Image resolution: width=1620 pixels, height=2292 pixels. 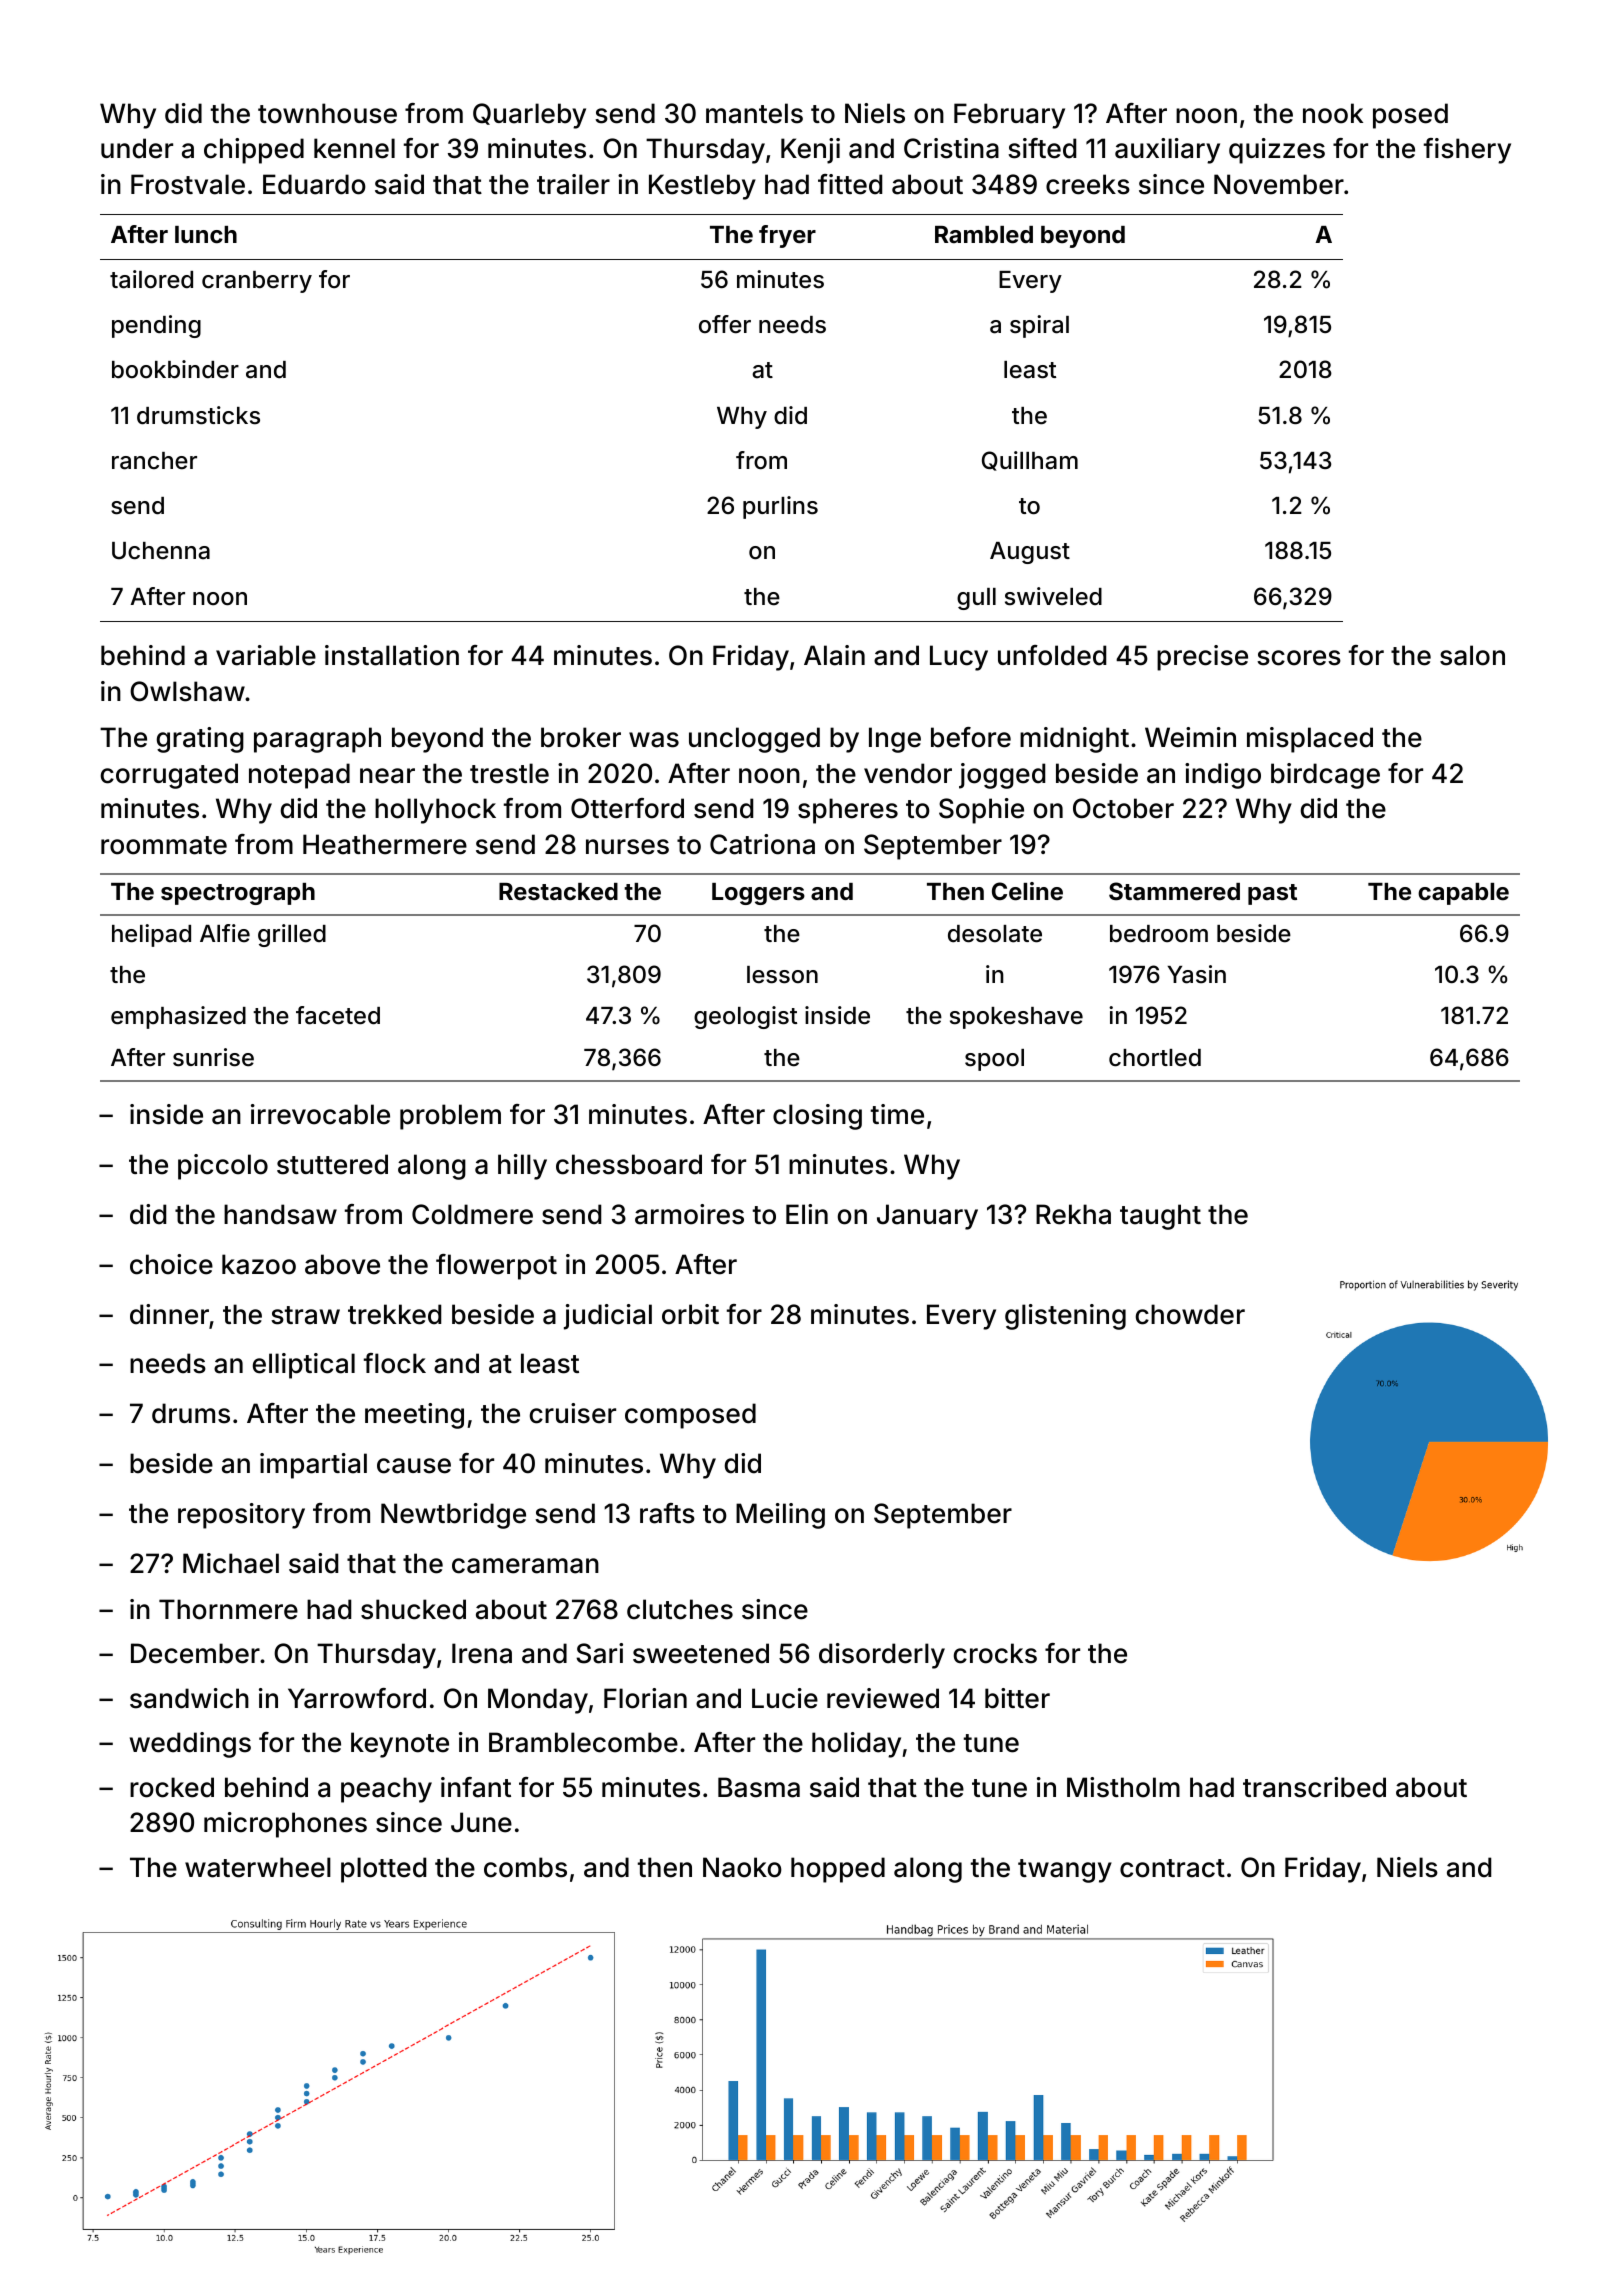 I want to click on fishery, so click(x=1467, y=151).
